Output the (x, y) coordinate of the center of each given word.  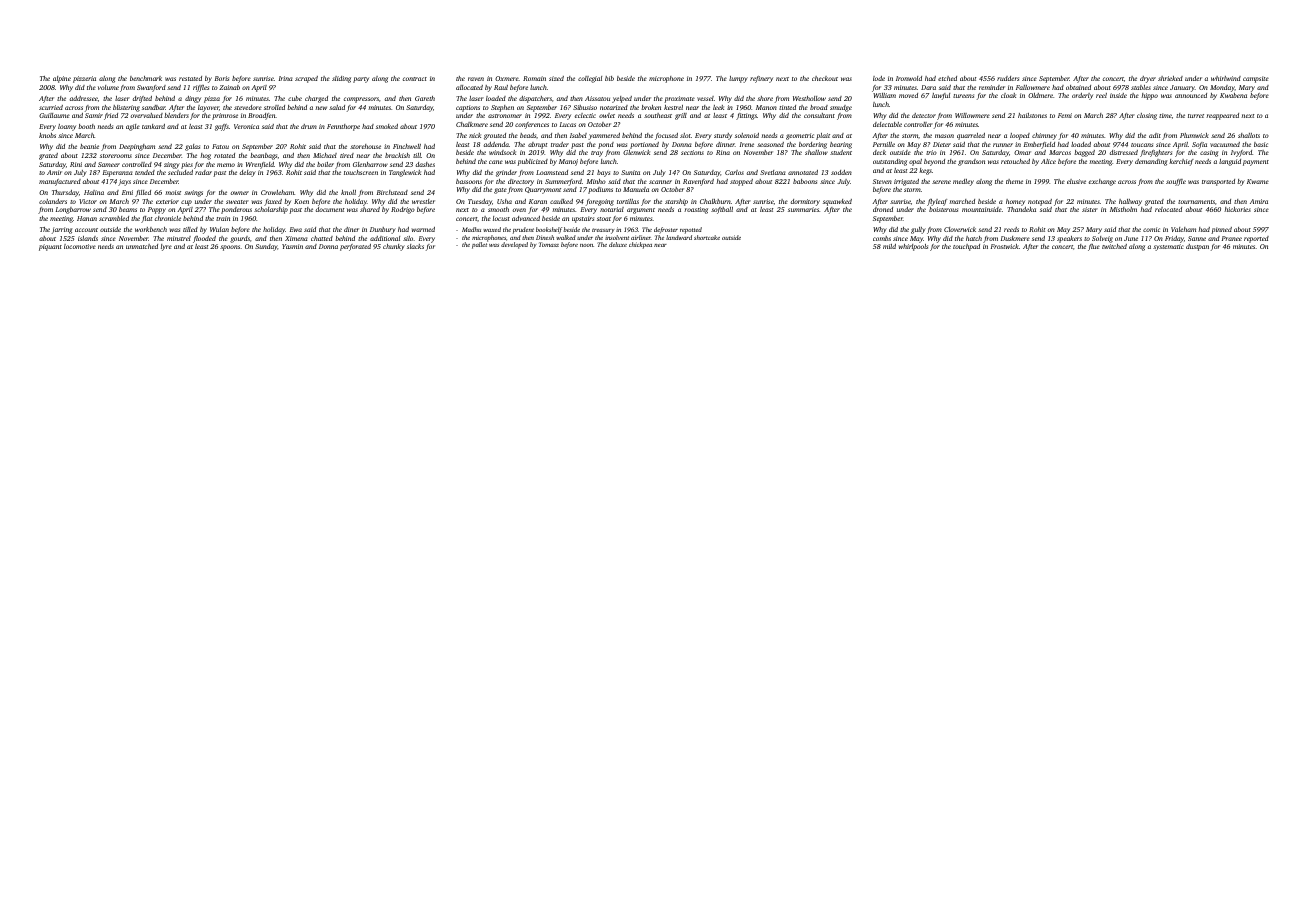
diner (351, 229)
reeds (1011, 229)
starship (676, 202)
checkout (825, 78)
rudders (1008, 78)
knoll (348, 192)
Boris (222, 78)
